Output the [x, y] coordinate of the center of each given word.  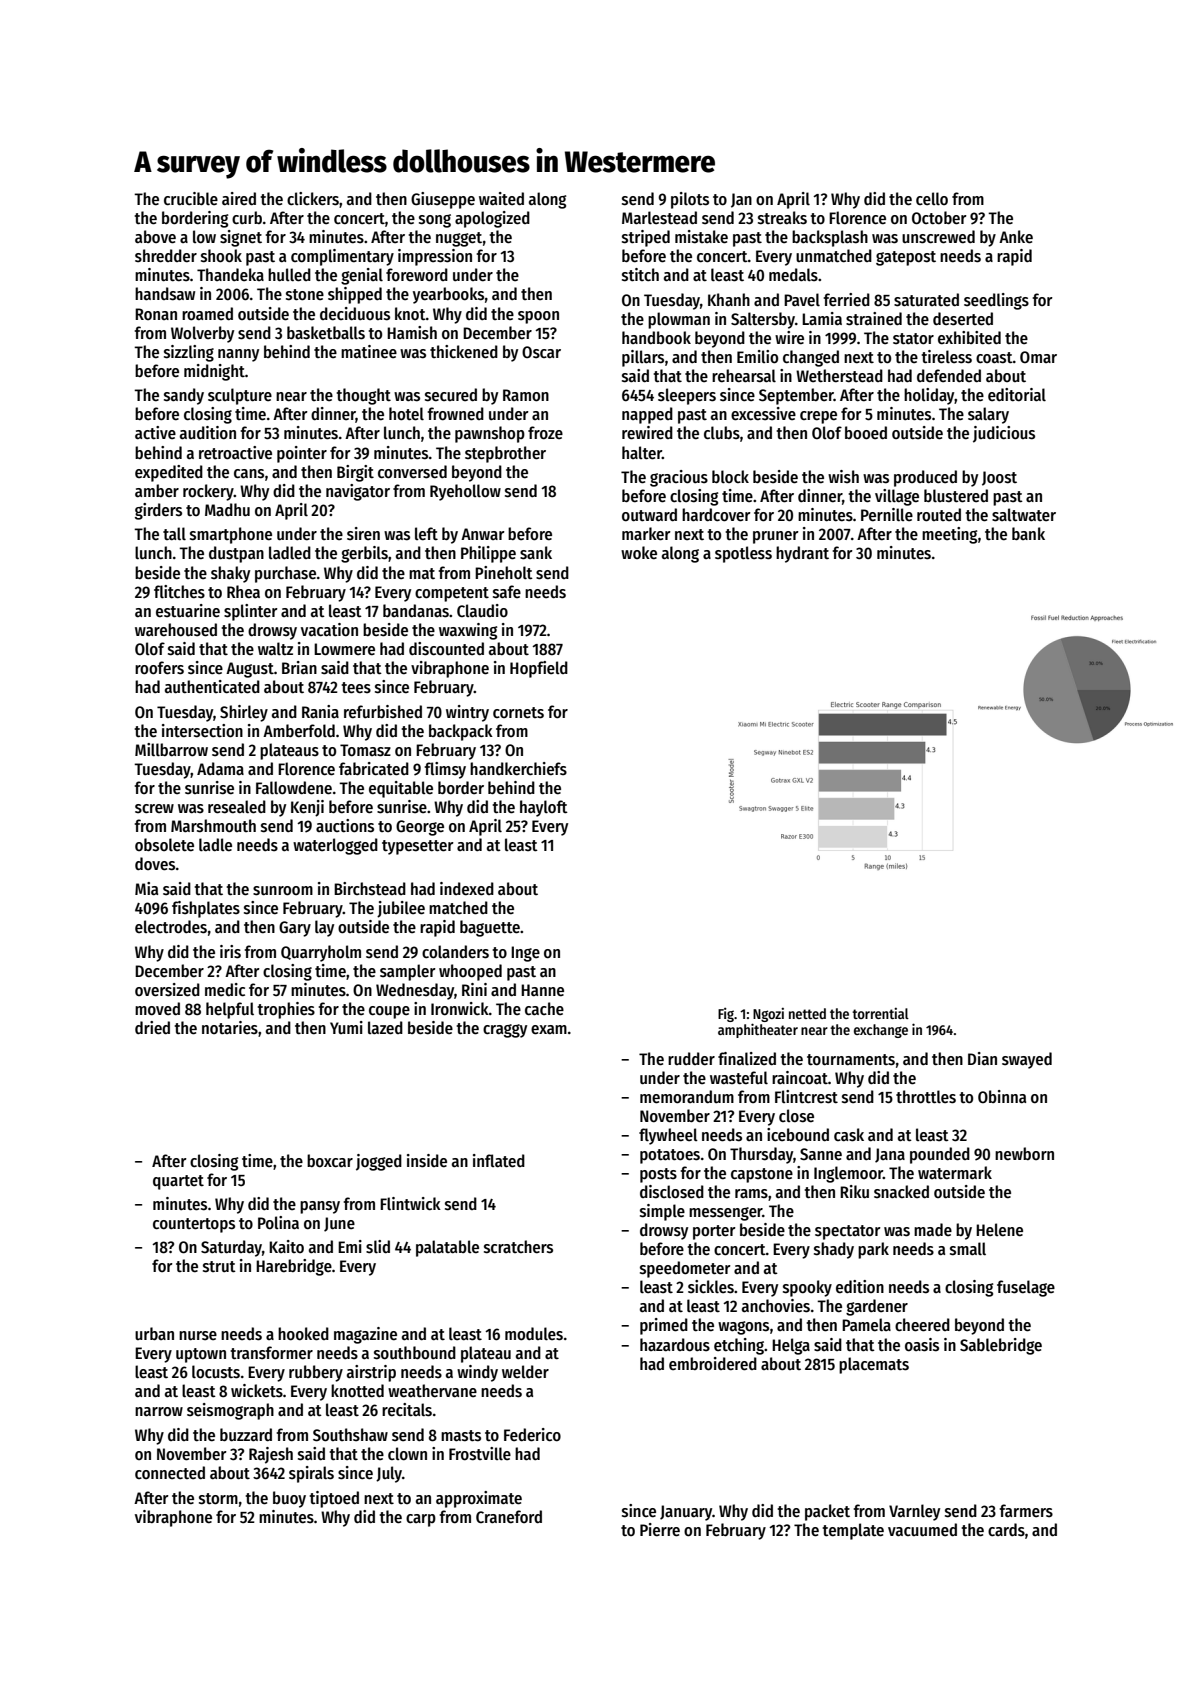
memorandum [687, 1097]
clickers [313, 199]
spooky [807, 1288]
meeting [949, 535]
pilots [690, 200]
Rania [320, 711]
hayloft [544, 808]
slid [378, 1247]
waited [501, 199]
